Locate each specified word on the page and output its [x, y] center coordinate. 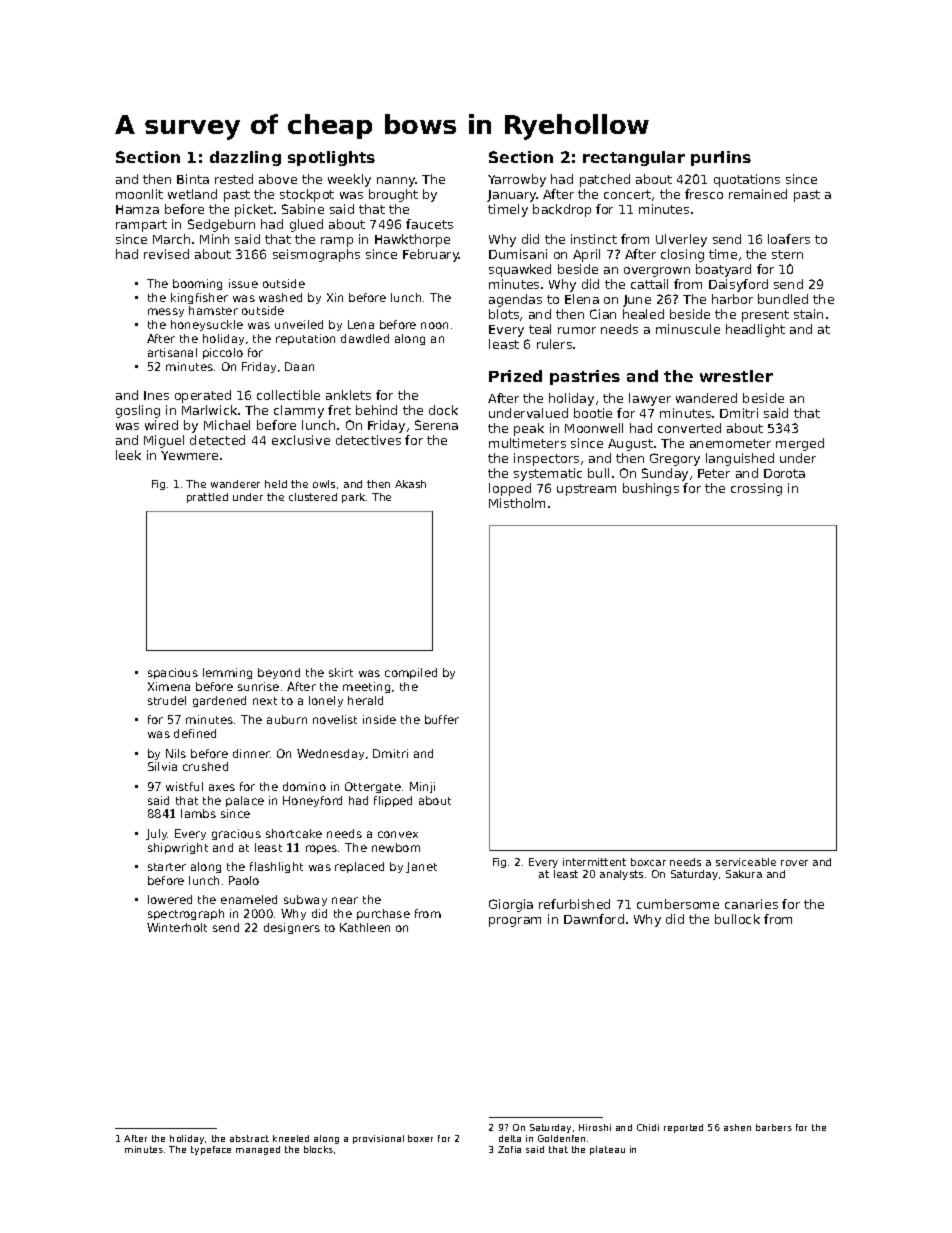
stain [808, 314]
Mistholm [517, 503]
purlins [721, 158]
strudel [167, 700]
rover [794, 863]
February [431, 255]
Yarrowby [517, 180]
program [515, 922]
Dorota [784, 473]
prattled [207, 498]
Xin [335, 297]
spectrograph [186, 914]
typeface [211, 1150]
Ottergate [373, 787]
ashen [737, 1127]
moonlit [139, 194]
